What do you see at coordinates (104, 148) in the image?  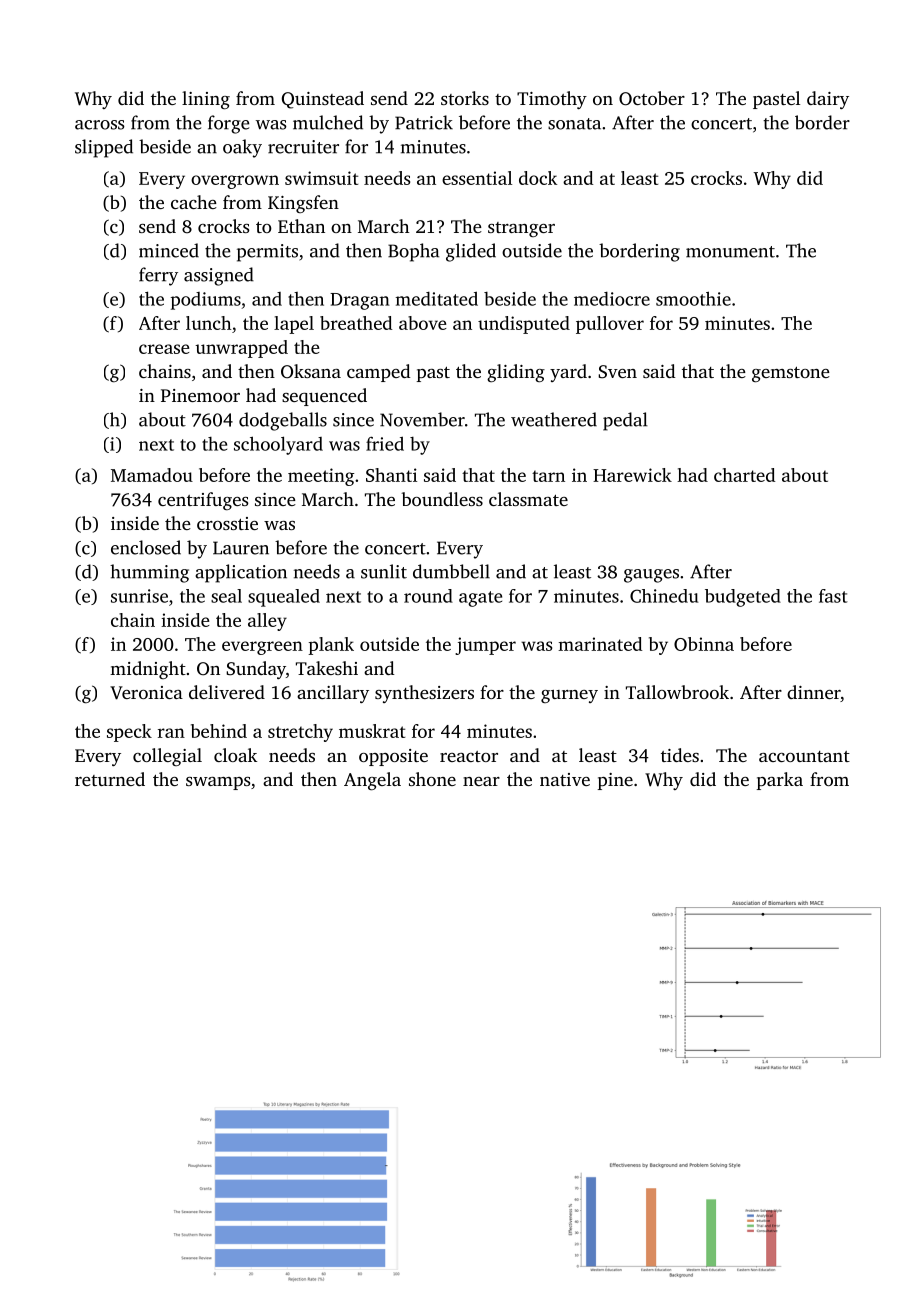 I see `slipped` at bounding box center [104, 148].
